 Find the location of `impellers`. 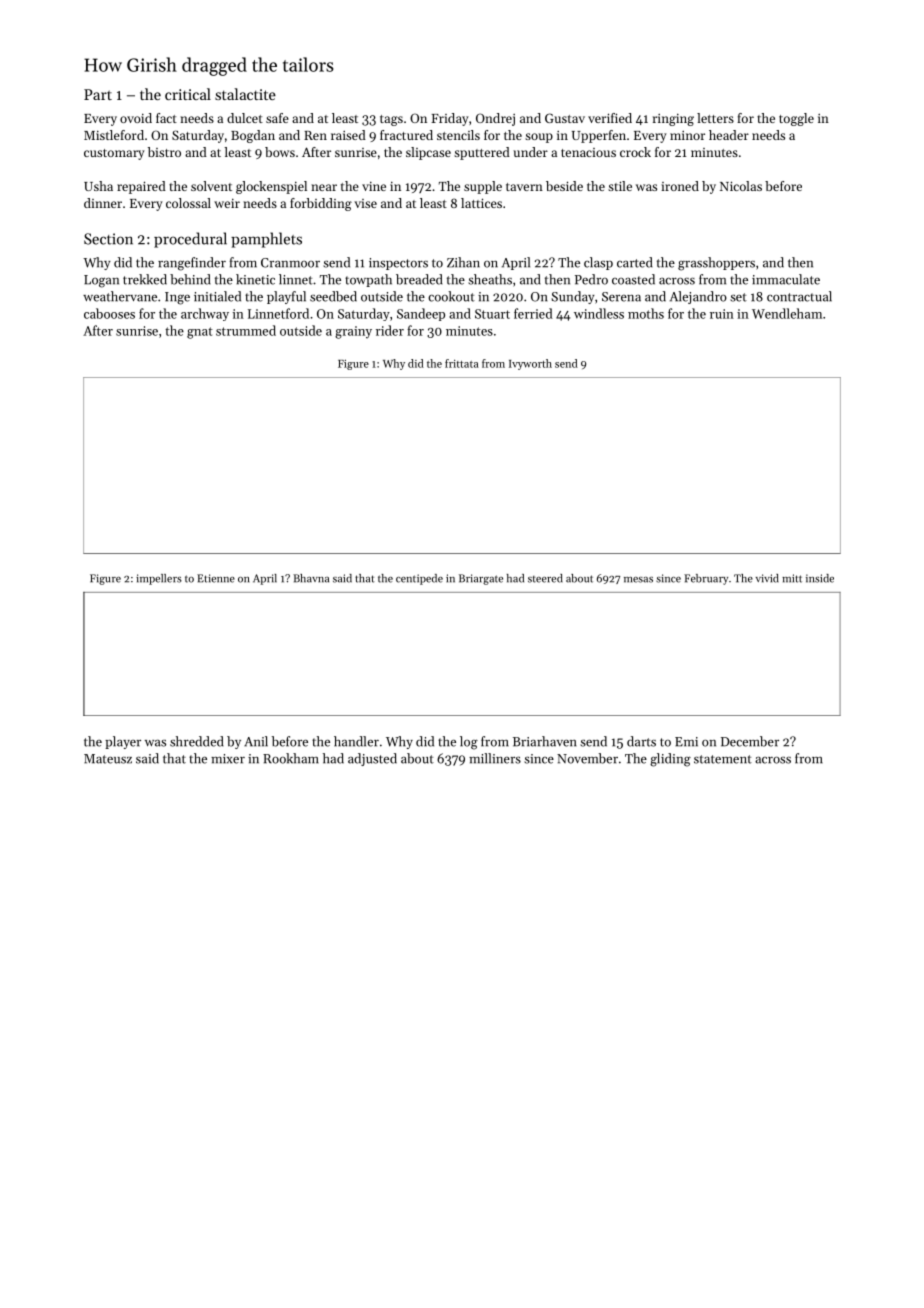

impellers is located at coordinates (159, 579).
